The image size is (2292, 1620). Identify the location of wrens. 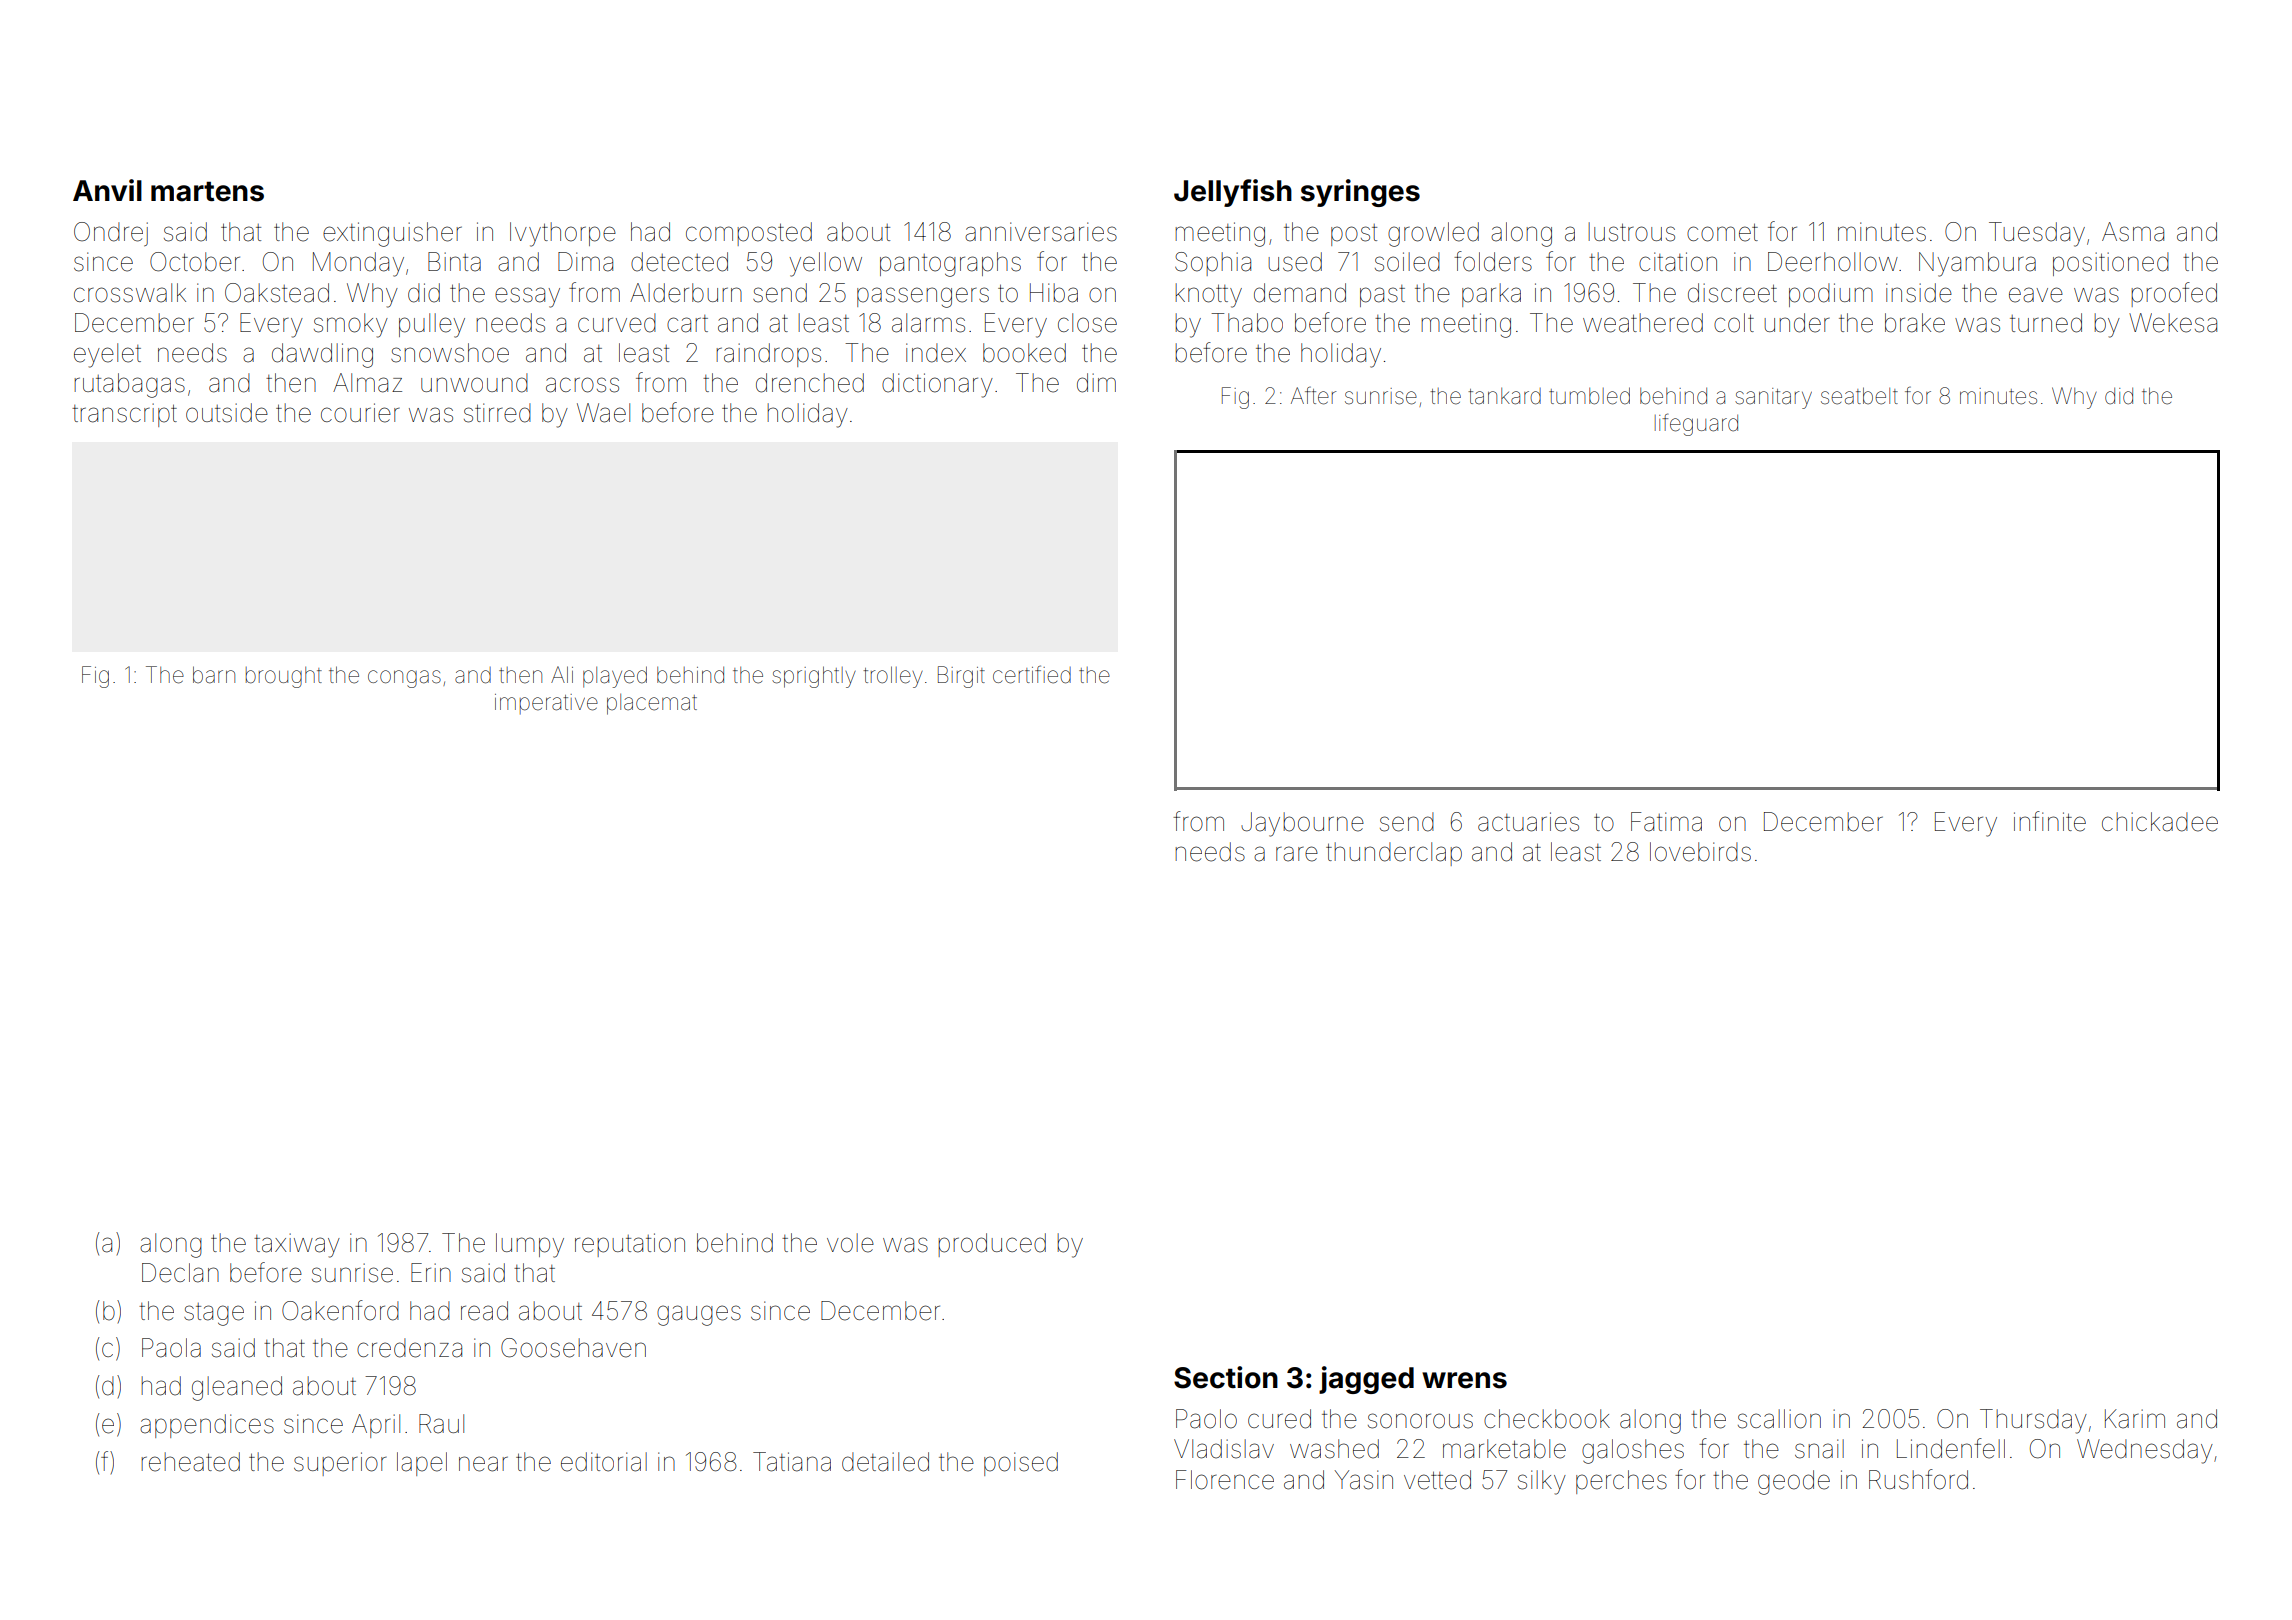
(1464, 1380).
